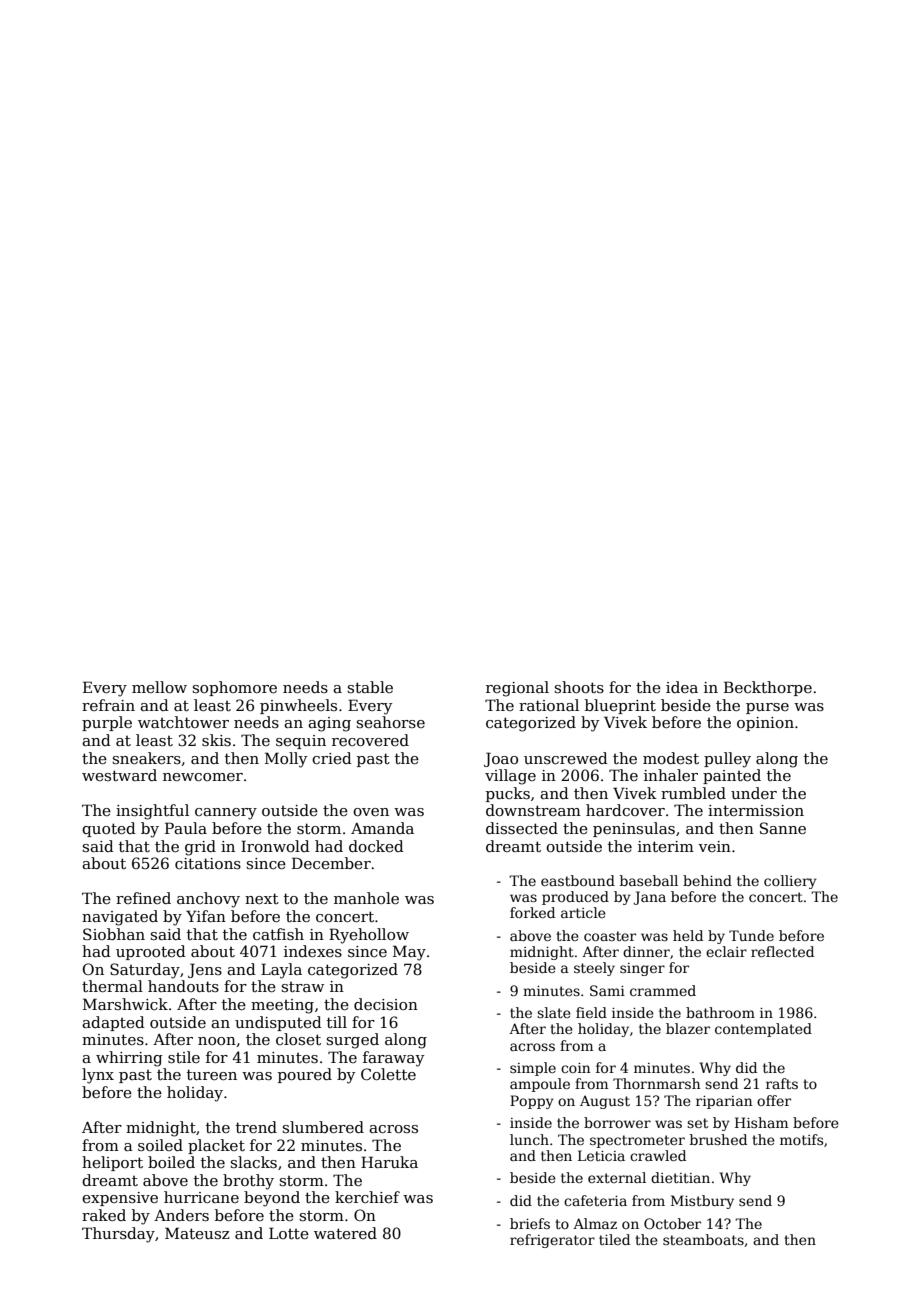  What do you see at coordinates (159, 687) in the image?
I see `mellow` at bounding box center [159, 687].
